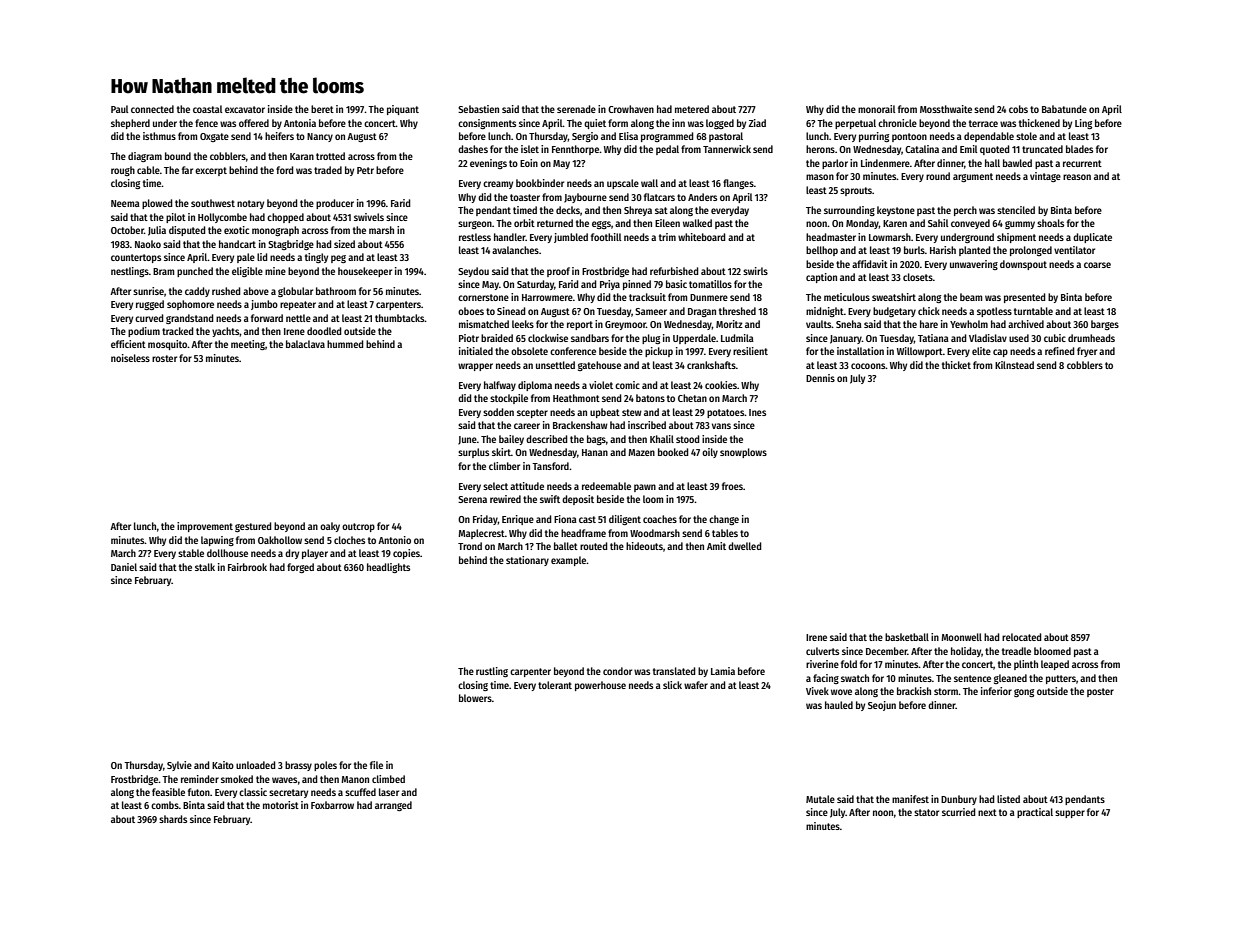  What do you see at coordinates (631, 109) in the screenshot?
I see `Crowhaven` at bounding box center [631, 109].
